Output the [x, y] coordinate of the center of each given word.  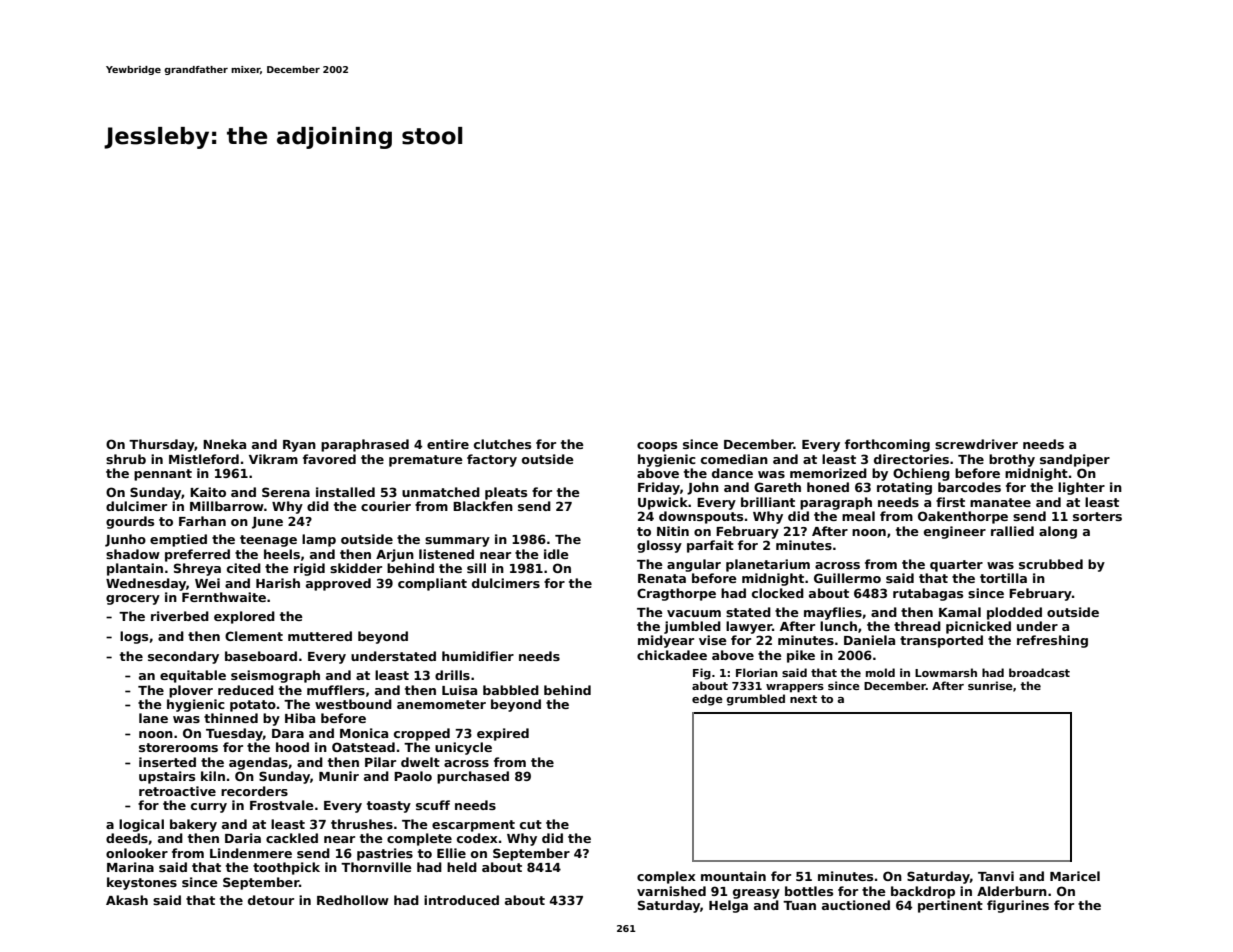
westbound [353, 704]
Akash [127, 900]
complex [666, 877]
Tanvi [996, 876]
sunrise [990, 685]
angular [694, 565]
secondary [183, 657]
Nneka [224, 444]
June [267, 523]
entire [448, 444]
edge [707, 700]
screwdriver [976, 444]
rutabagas [928, 594]
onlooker [137, 853]
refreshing [1052, 641]
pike [801, 656]
